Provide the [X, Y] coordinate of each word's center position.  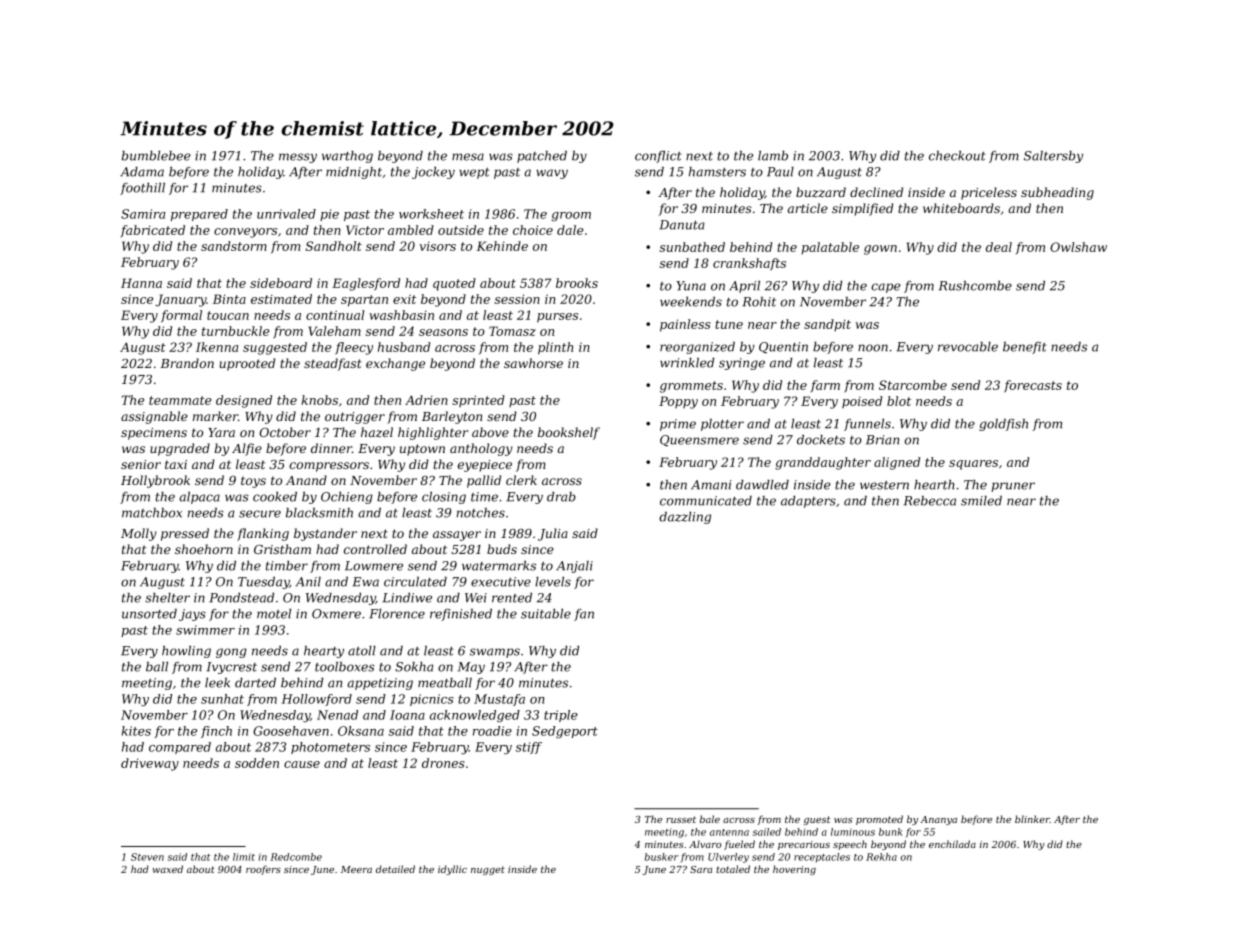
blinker [1032, 819]
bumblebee [156, 156]
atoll [362, 651]
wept [474, 173]
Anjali [574, 567]
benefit [1025, 348]
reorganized [697, 348]
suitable [546, 614]
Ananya [938, 820]
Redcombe [296, 857]
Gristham [282, 549]
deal [999, 247]
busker [661, 857]
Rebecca [930, 501]
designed [244, 401]
